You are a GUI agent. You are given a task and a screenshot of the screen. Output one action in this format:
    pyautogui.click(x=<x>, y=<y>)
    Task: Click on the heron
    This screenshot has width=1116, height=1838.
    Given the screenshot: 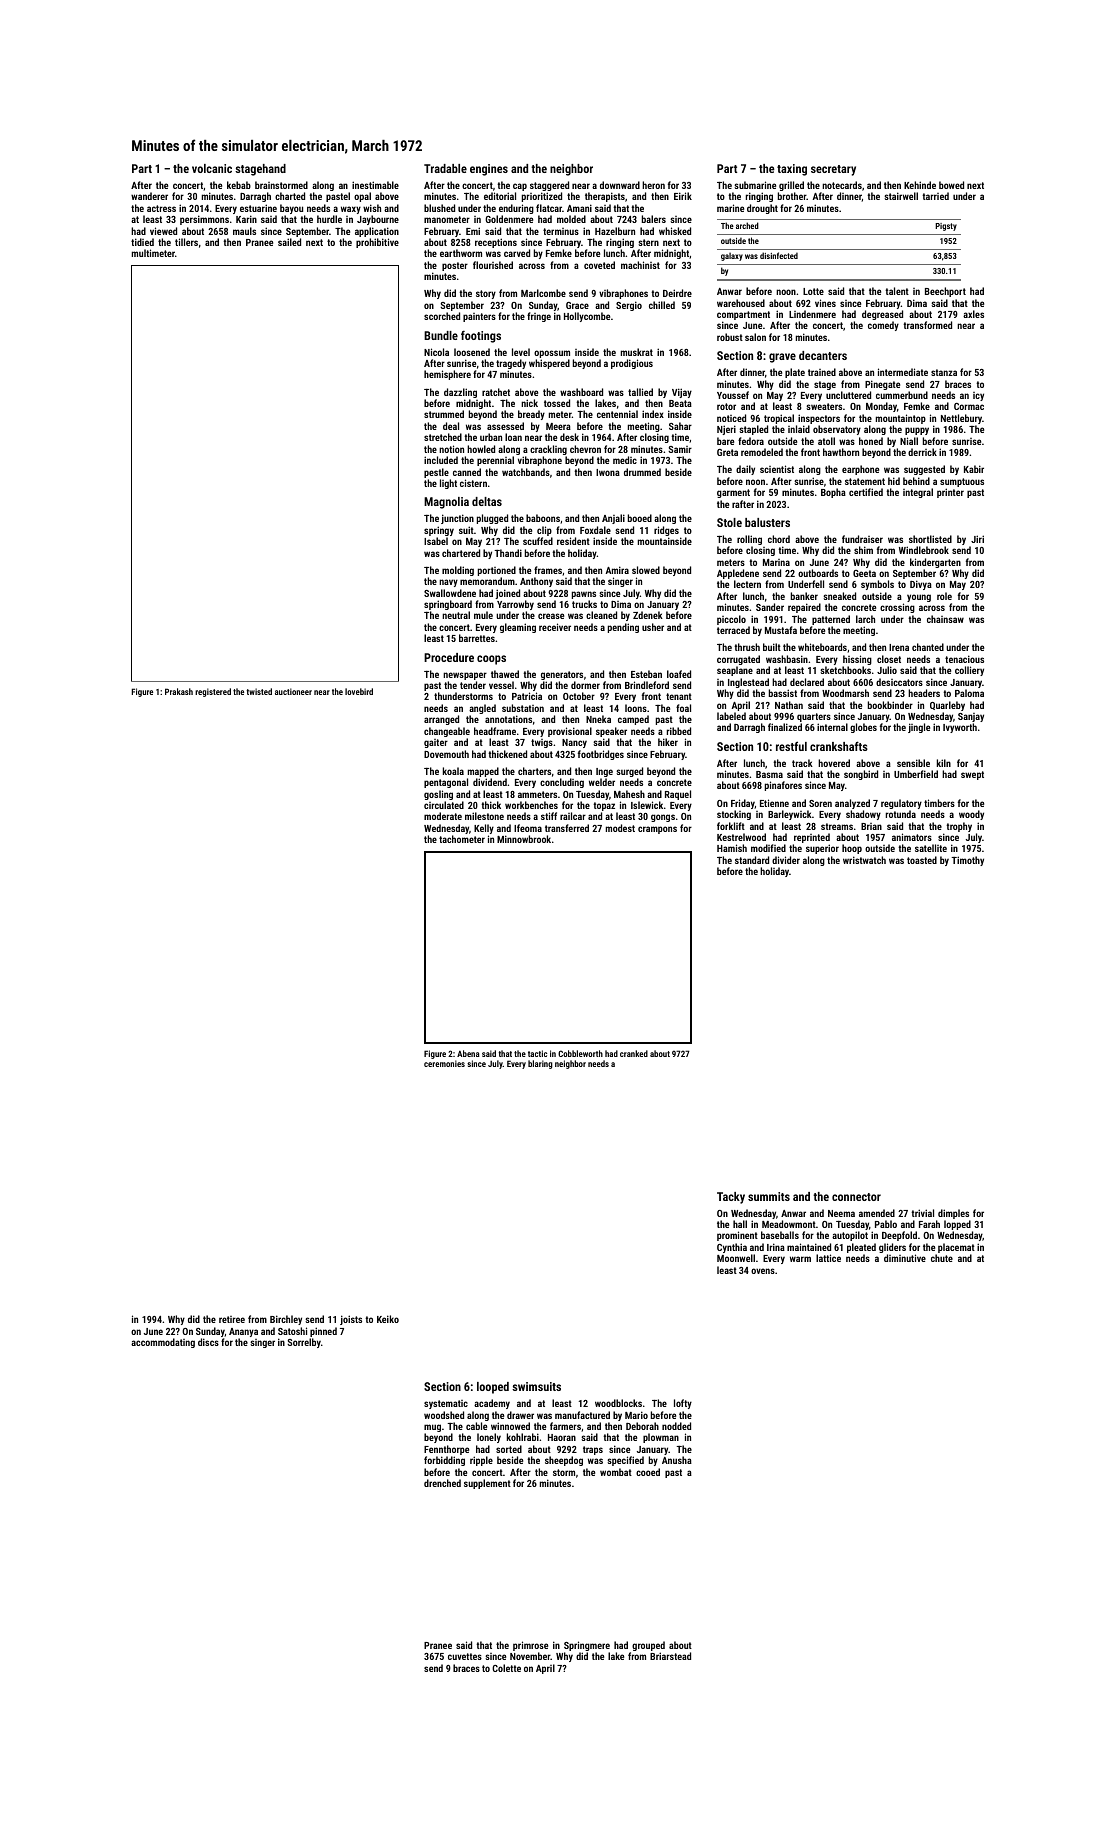 What is the action you would take?
    pyautogui.click(x=653, y=185)
